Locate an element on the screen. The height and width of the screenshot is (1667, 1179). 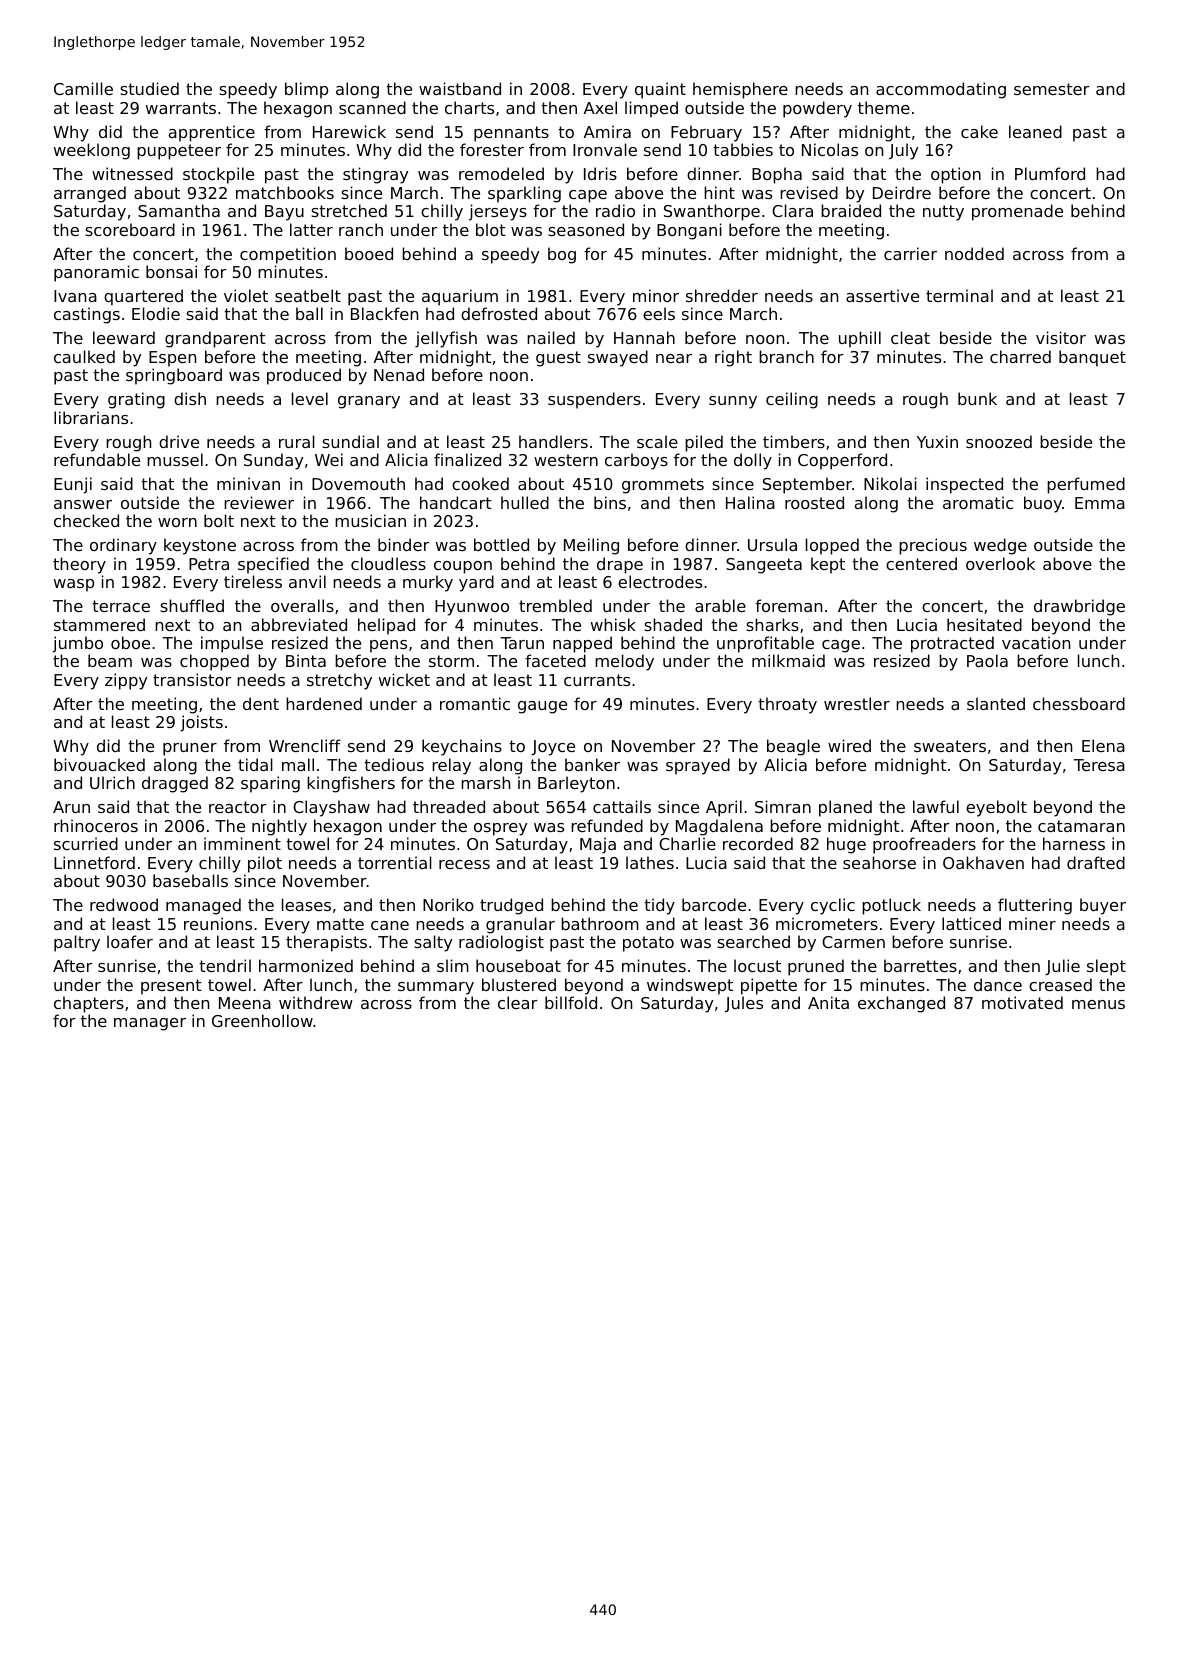
worn is located at coordinates (177, 522).
